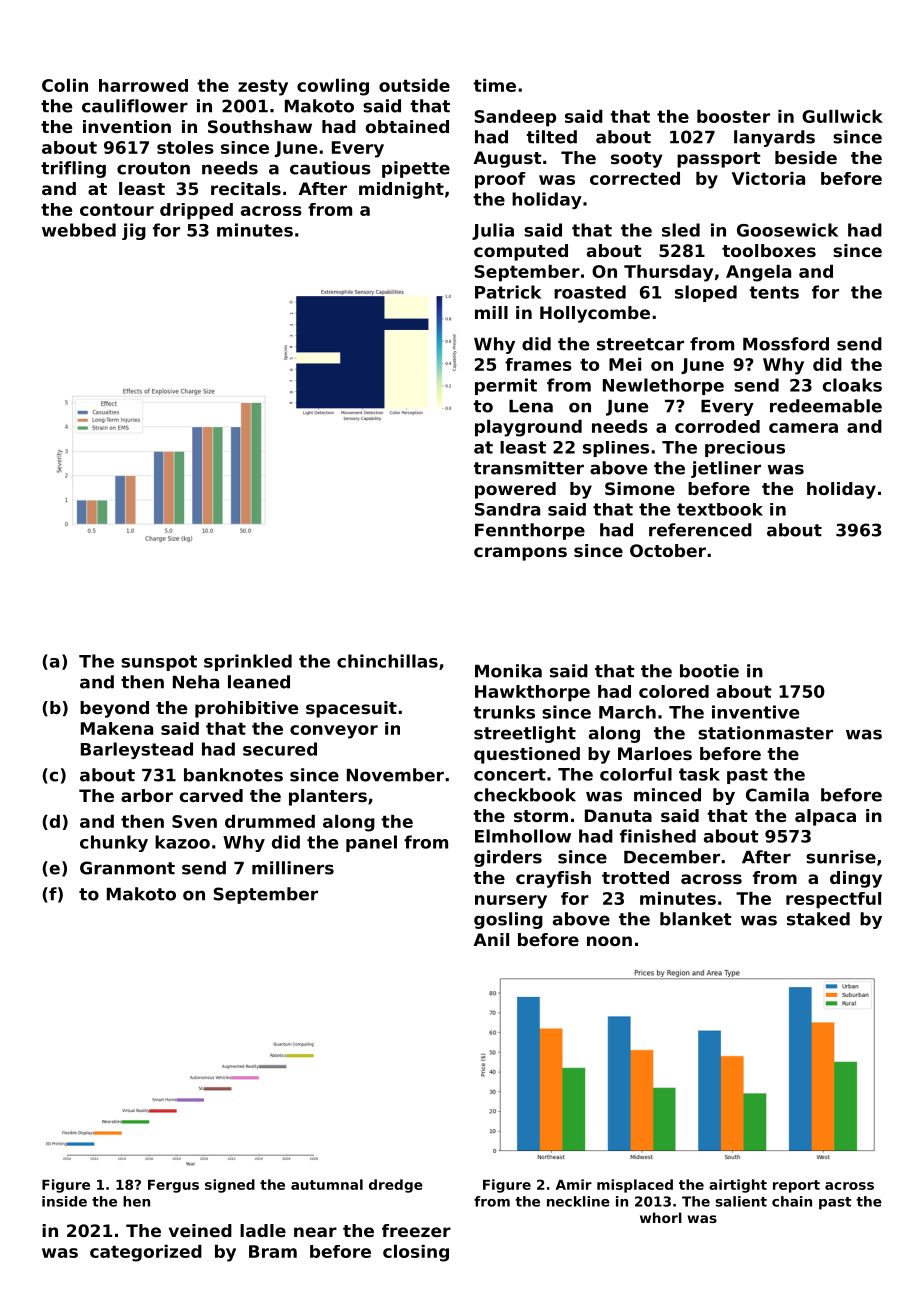 This screenshot has width=924, height=1308. Describe the element at coordinates (777, 795) in the screenshot. I see `Camila` at that location.
